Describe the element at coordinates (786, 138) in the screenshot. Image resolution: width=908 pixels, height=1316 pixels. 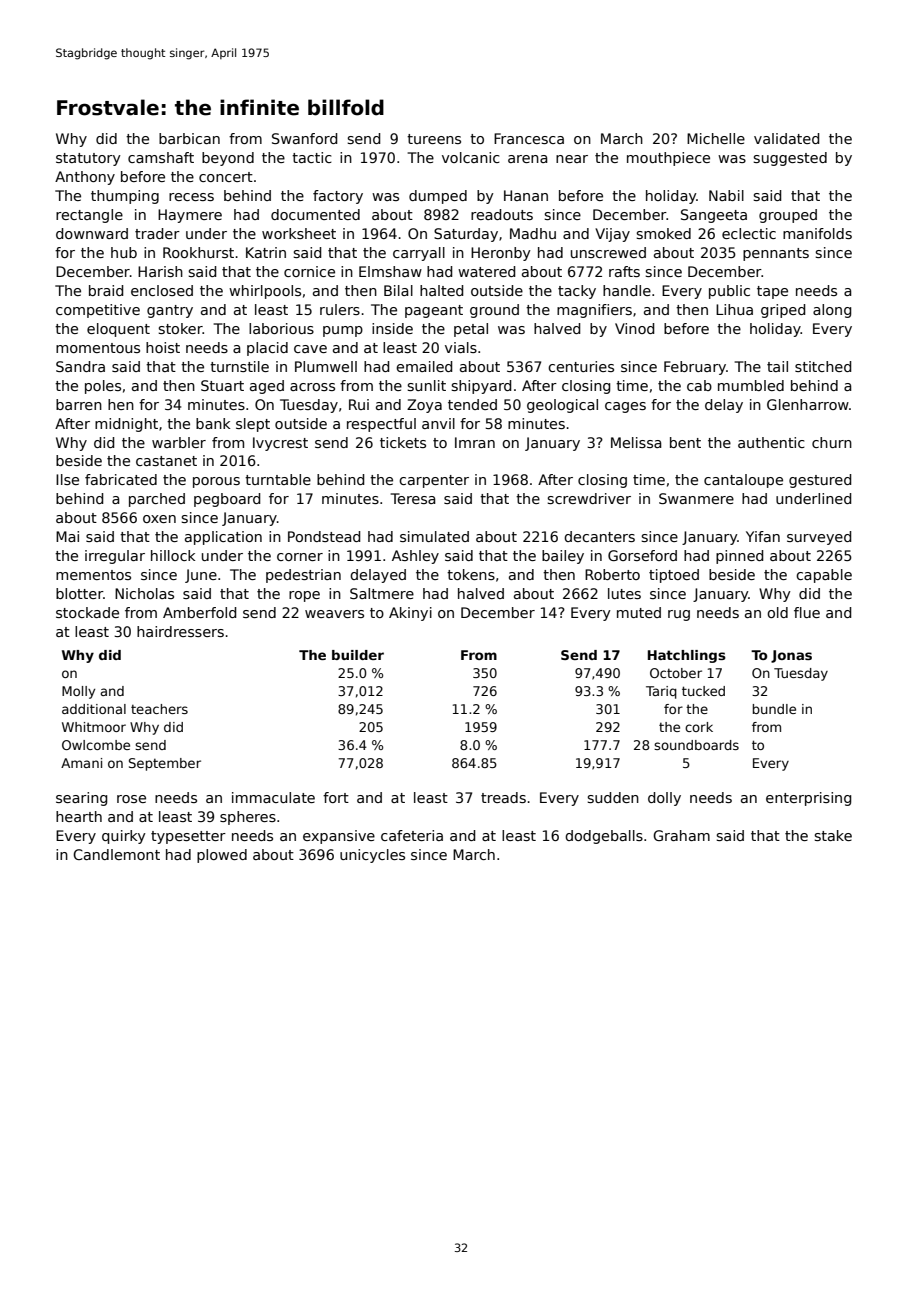
I see `validated` at that location.
